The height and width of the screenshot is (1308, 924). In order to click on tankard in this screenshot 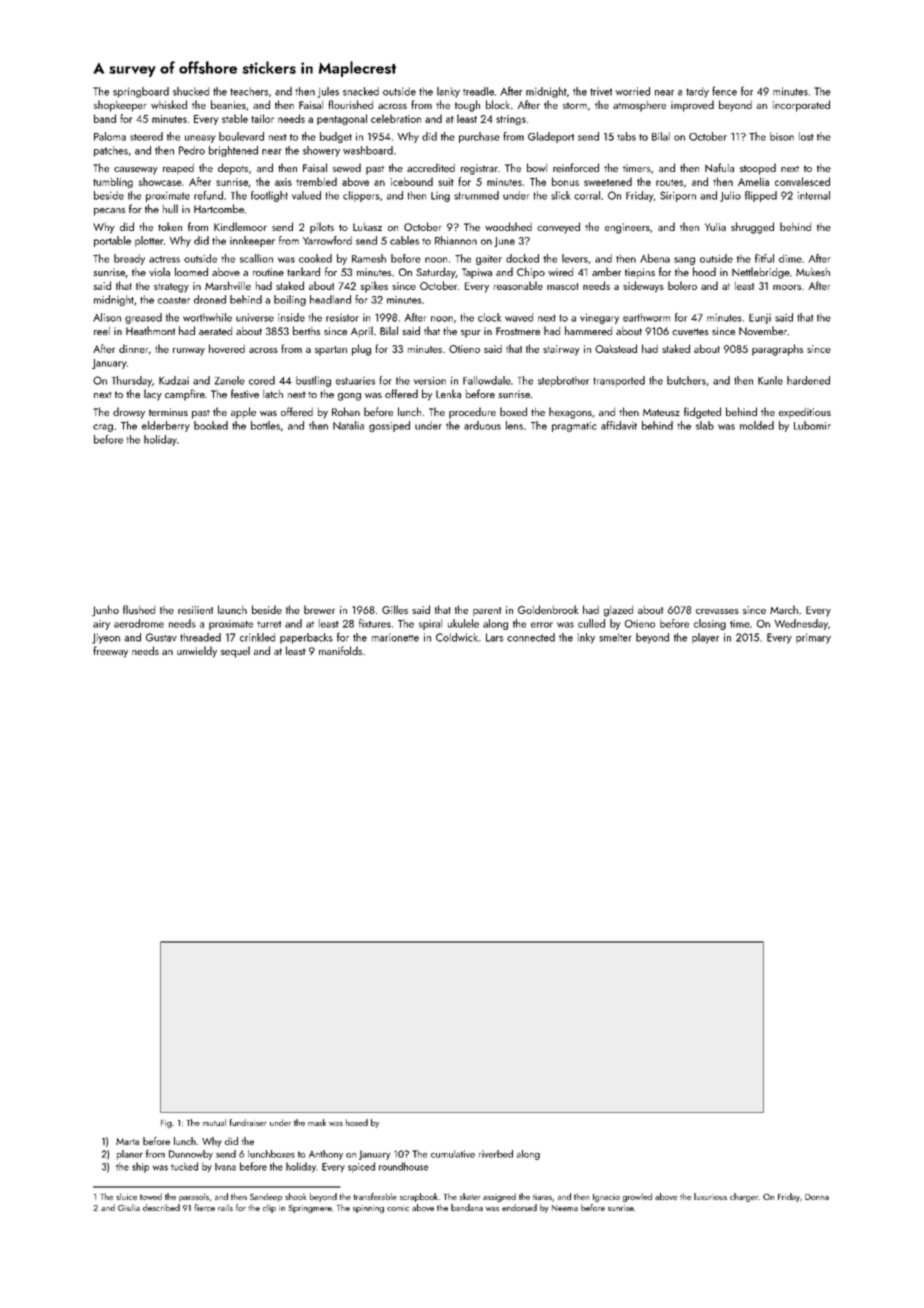, I will do `click(303, 271)`.
